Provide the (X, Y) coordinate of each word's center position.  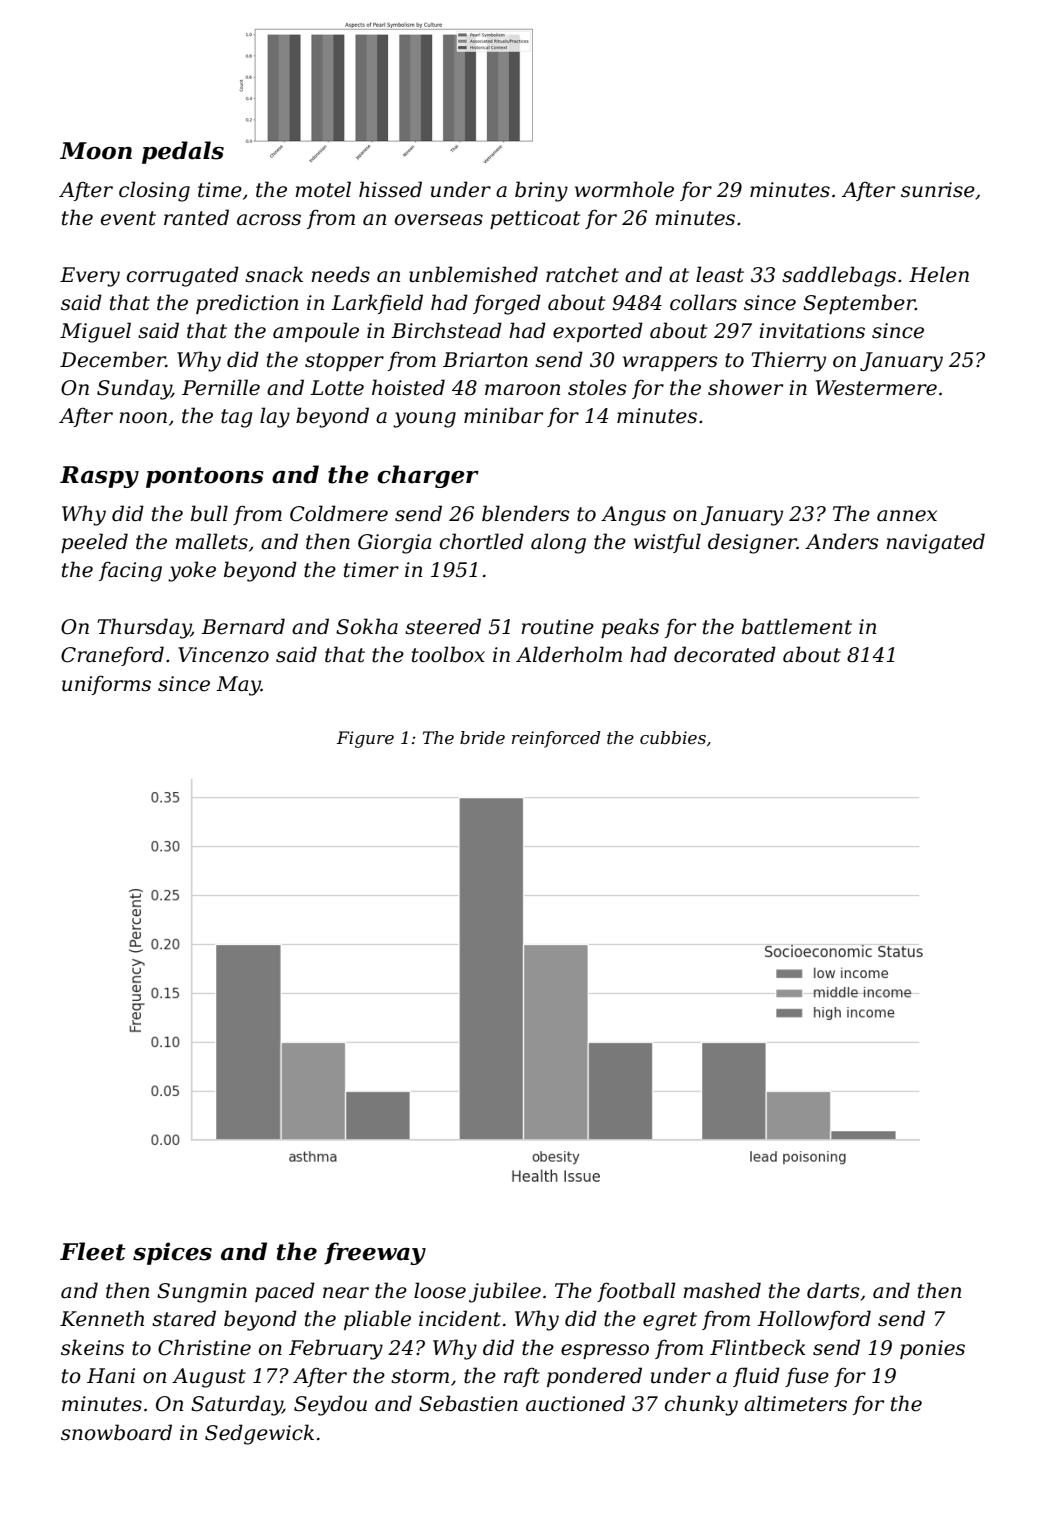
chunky (701, 1405)
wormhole (624, 189)
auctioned (575, 1403)
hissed (390, 189)
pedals (183, 152)
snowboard (116, 1432)
